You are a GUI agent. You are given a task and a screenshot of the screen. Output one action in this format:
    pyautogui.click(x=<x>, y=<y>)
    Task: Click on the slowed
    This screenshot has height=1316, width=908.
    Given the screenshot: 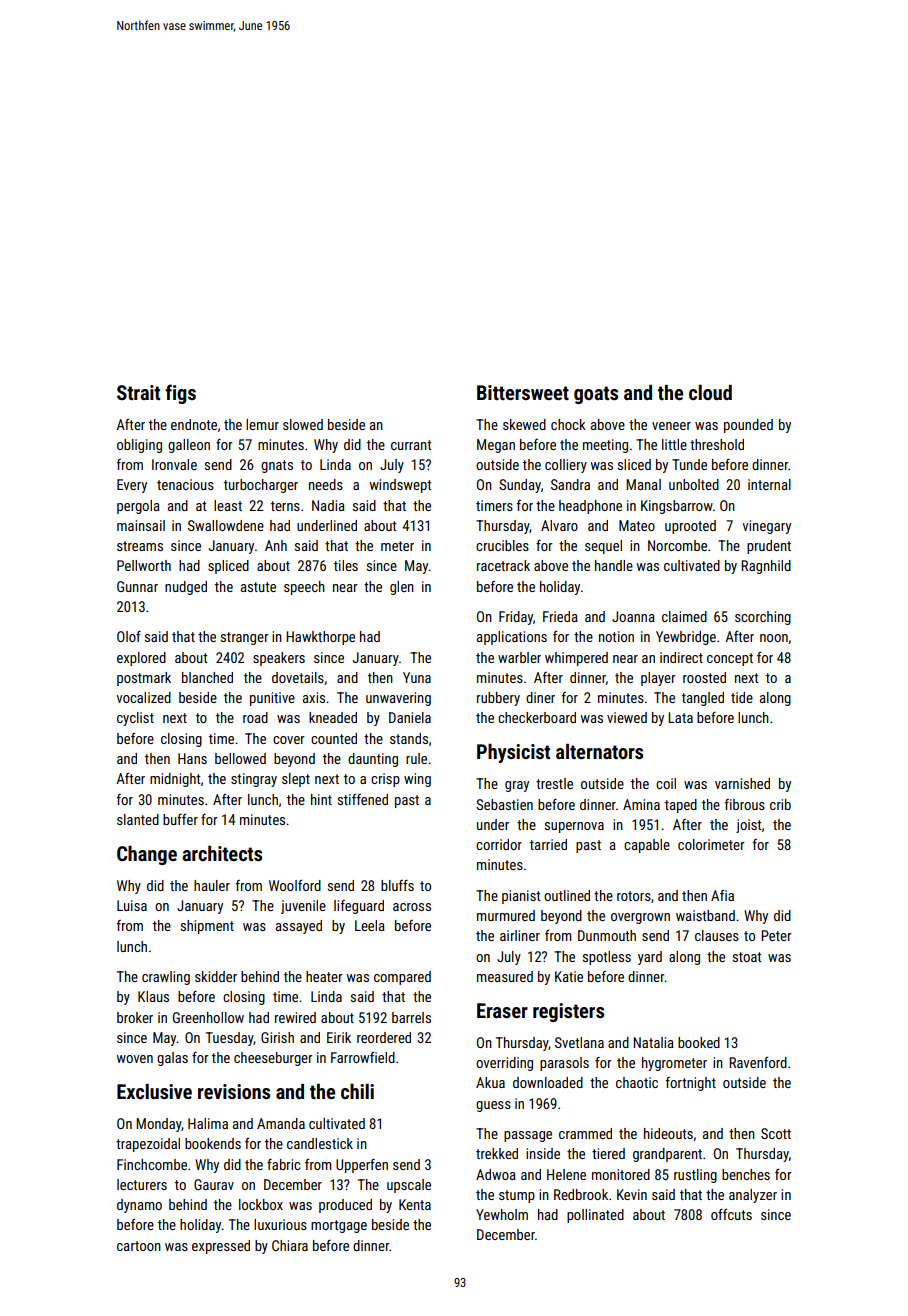 What is the action you would take?
    pyautogui.click(x=303, y=424)
